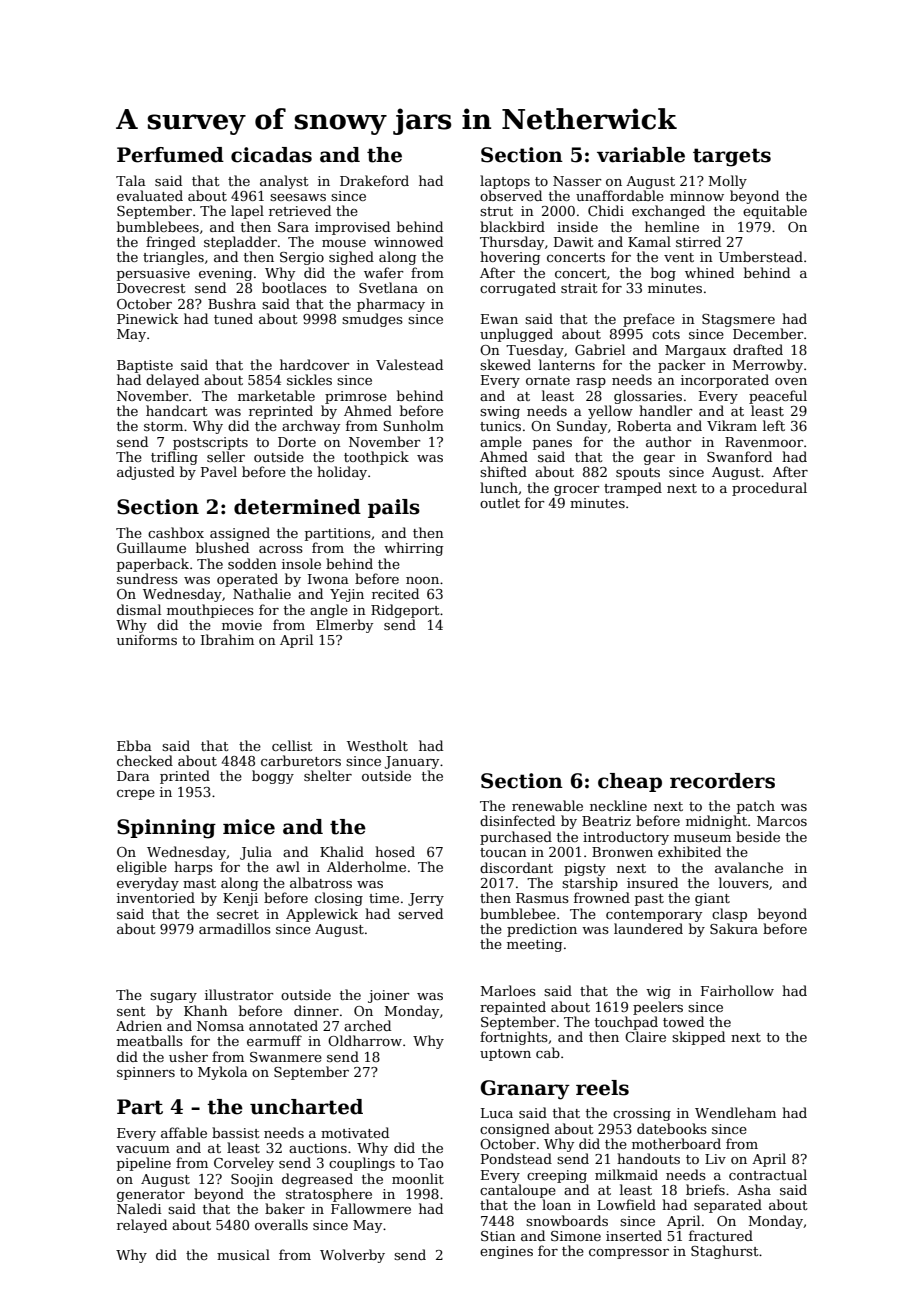 The height and width of the page is (1308, 924). What do you see at coordinates (352, 228) in the page?
I see `improvised` at bounding box center [352, 228].
